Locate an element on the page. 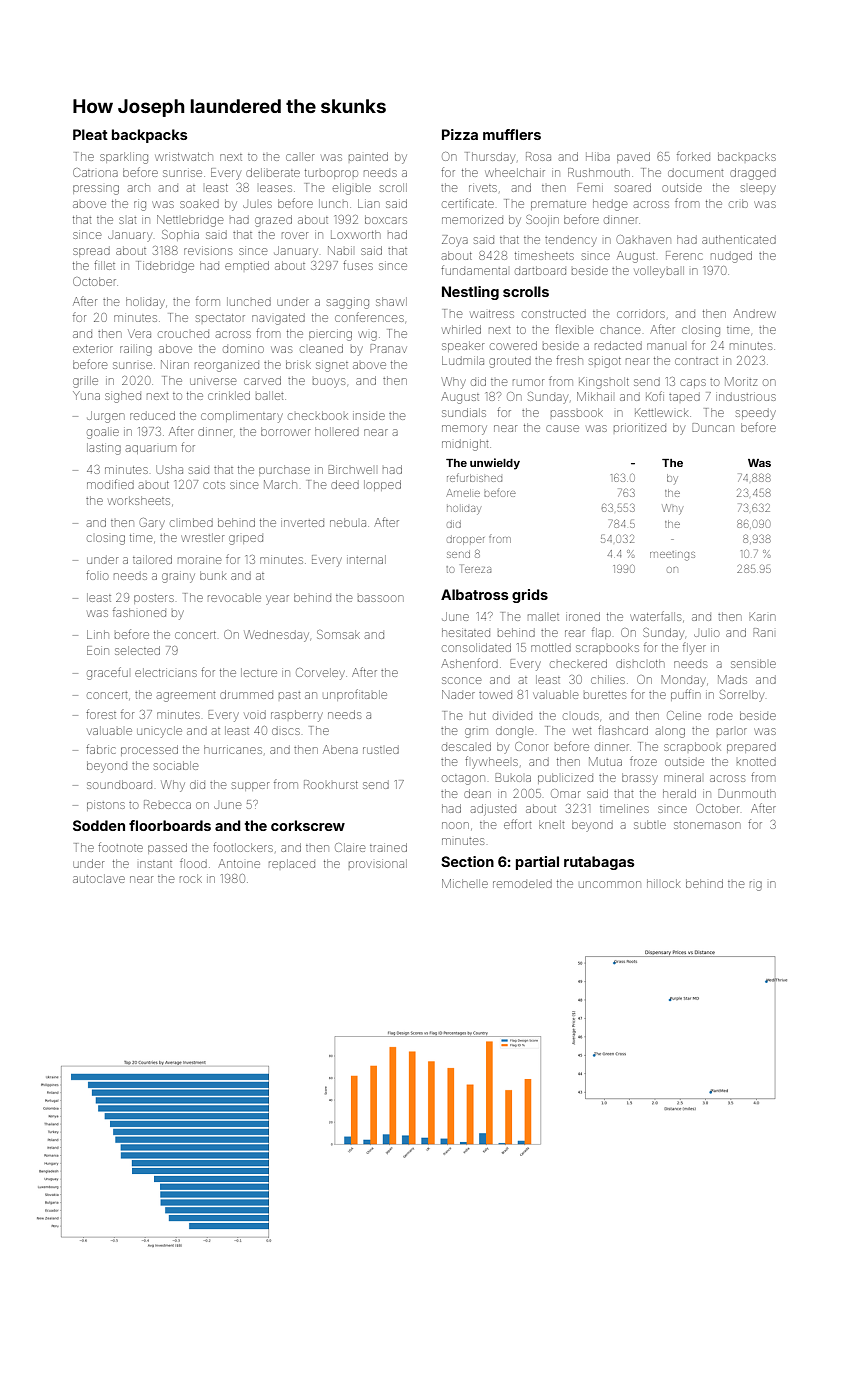 The height and width of the page is (1400, 849). nudged is located at coordinates (731, 257).
